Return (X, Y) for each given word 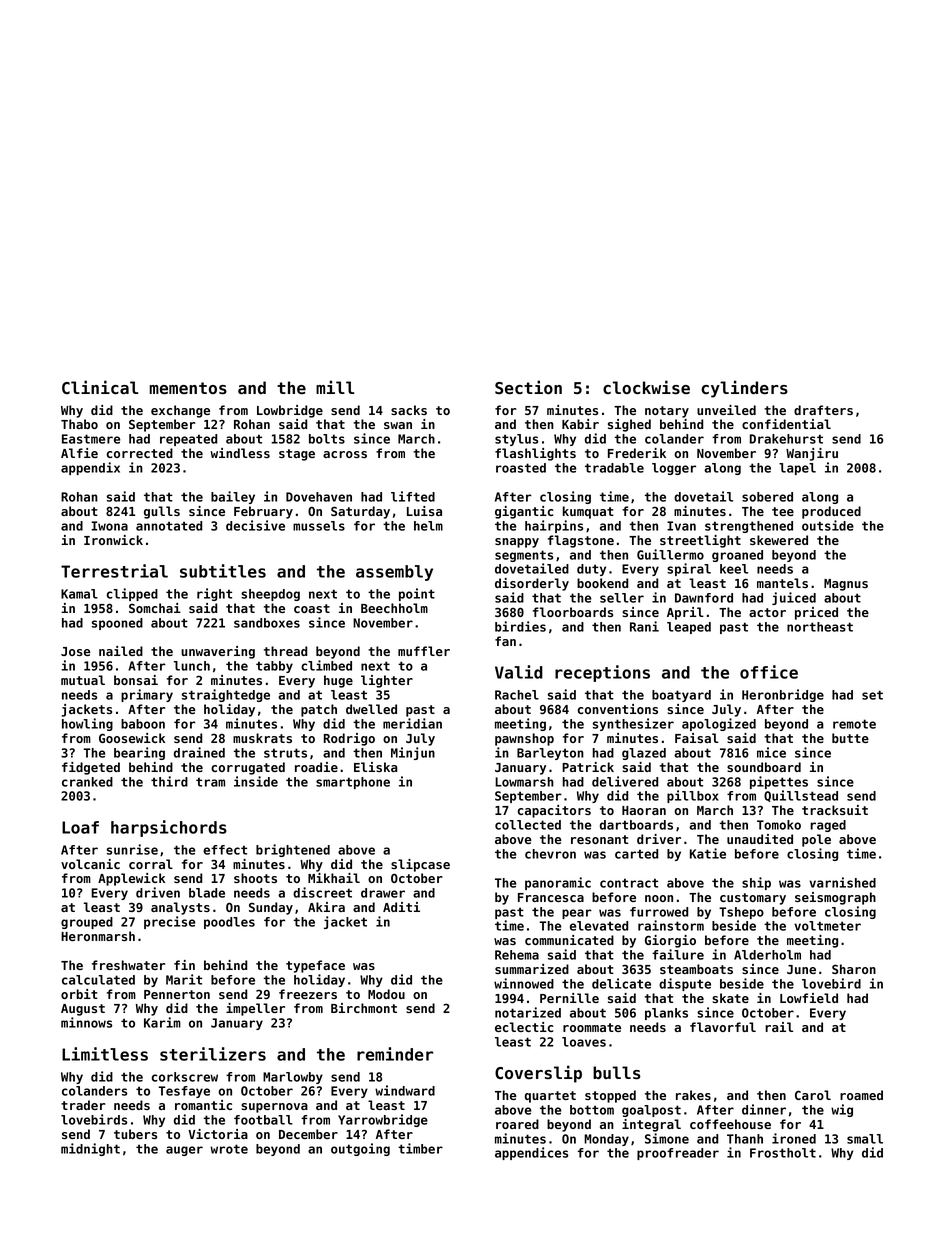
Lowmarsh (524, 782)
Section (528, 387)
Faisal (697, 738)
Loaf (80, 827)
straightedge (226, 695)
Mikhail (334, 878)
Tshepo (741, 913)
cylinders (744, 389)
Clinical (100, 387)
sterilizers (213, 1054)
